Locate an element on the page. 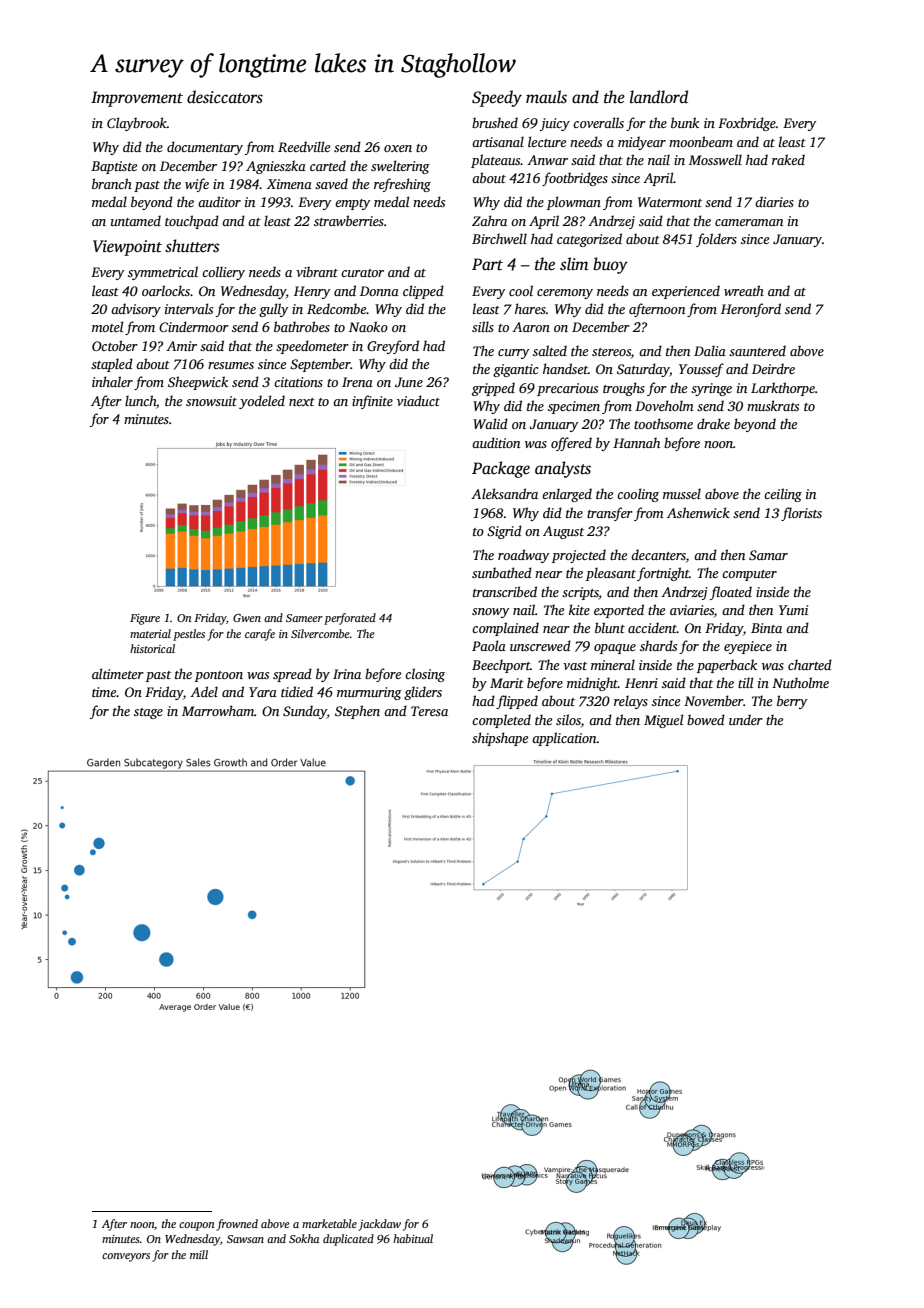  touchpad is located at coordinates (192, 222).
